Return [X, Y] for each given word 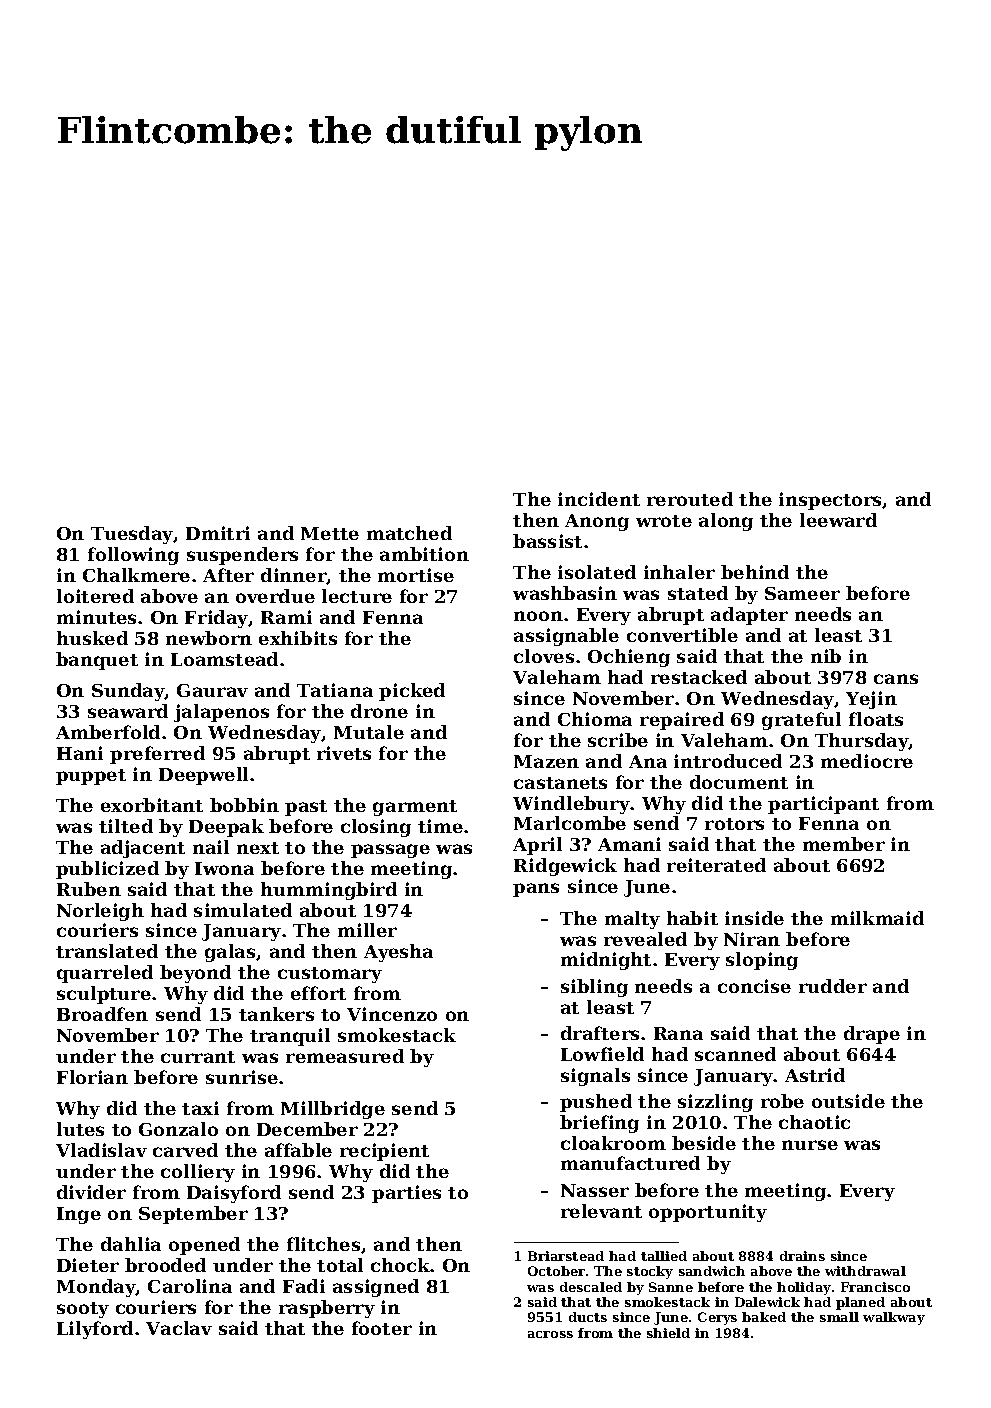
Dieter [88, 1265]
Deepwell [203, 776]
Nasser [595, 1190]
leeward [838, 520]
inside [754, 918]
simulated [243, 910]
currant [198, 1057]
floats [876, 719]
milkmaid [877, 918]
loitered [95, 596]
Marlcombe [570, 823]
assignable [566, 637]
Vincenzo [392, 1014]
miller [367, 930]
